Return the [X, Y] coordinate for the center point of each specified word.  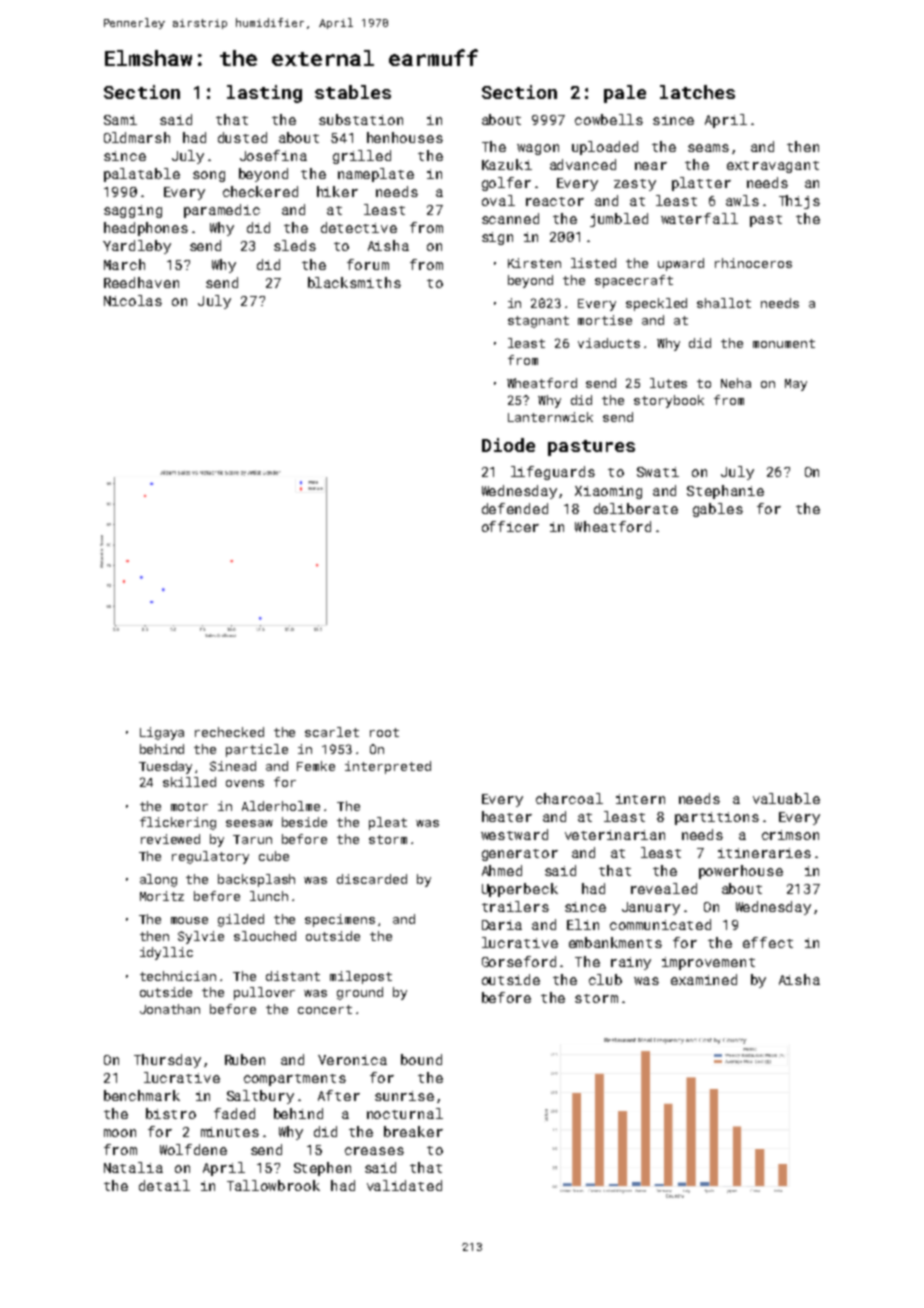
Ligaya [162, 733]
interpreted [388, 767]
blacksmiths [354, 282]
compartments [295, 1080]
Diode [508, 445]
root [384, 732]
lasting [264, 94]
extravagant [773, 167]
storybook [669, 401]
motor [189, 806]
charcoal [569, 798]
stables [353, 92]
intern [640, 799]
